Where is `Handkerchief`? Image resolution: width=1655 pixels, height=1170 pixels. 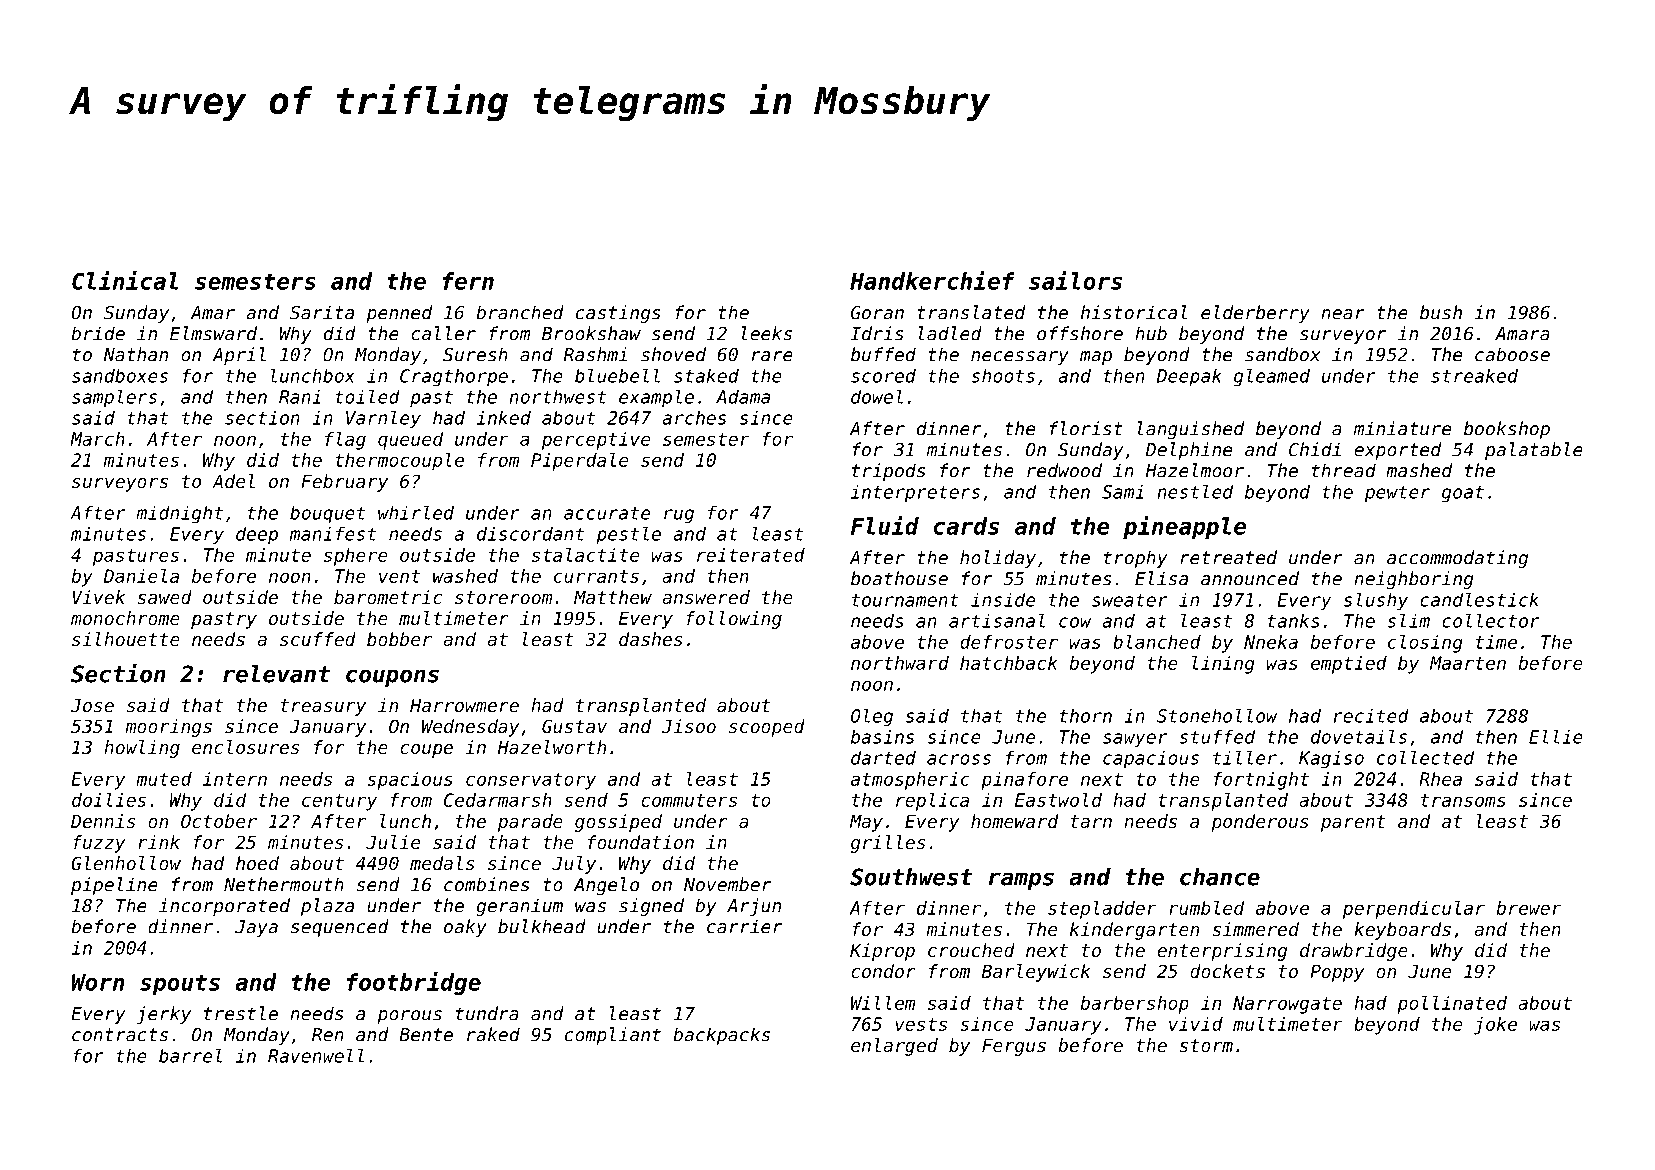 Handkerchief is located at coordinates (932, 280).
